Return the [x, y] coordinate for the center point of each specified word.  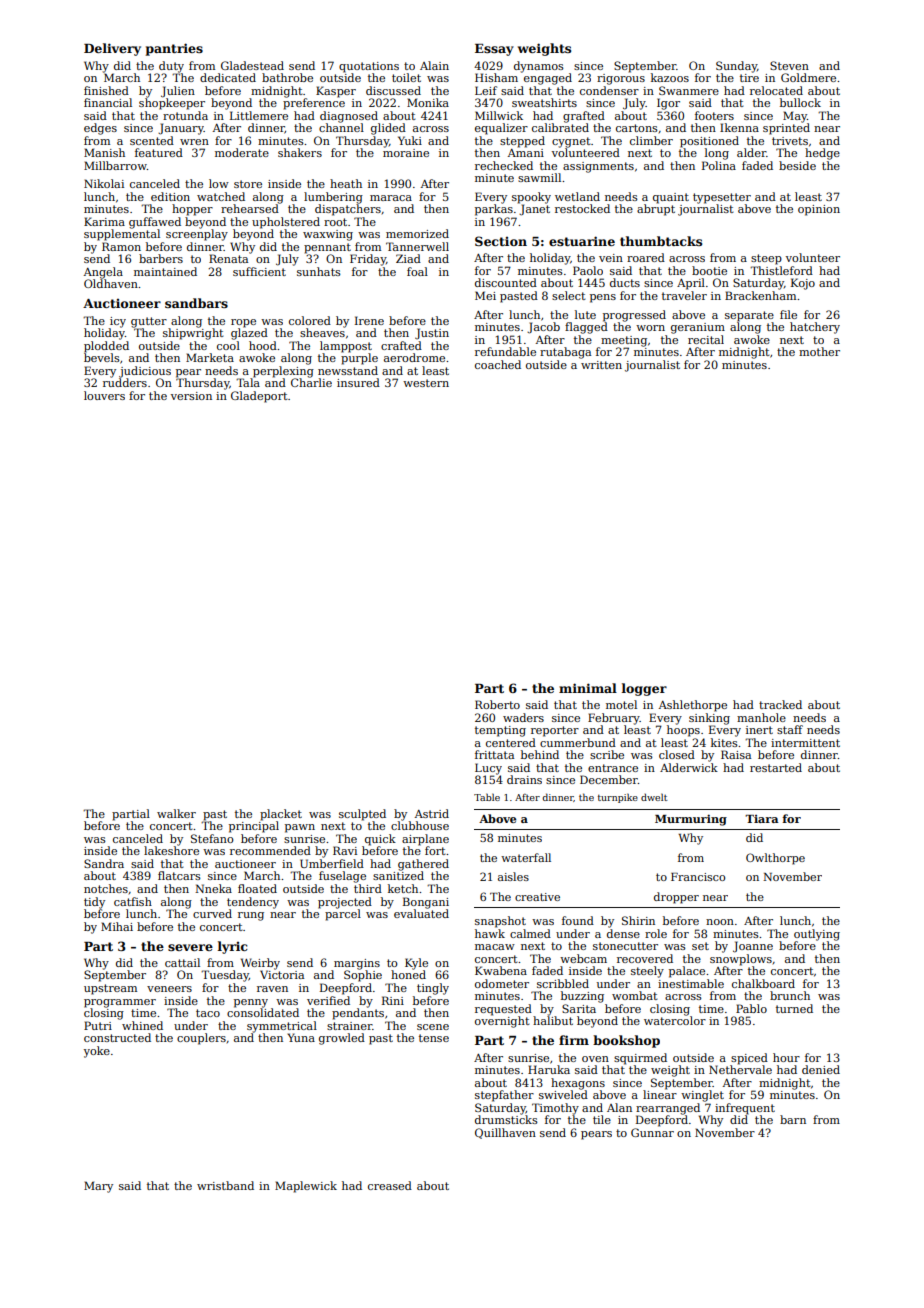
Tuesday [225, 976]
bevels [102, 357]
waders [523, 717]
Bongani [426, 903]
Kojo [803, 284]
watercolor [675, 1020]
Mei [485, 295]
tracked [780, 704]
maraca [391, 198]
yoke [97, 1052]
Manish [104, 152]
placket [281, 815]
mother [819, 351]
